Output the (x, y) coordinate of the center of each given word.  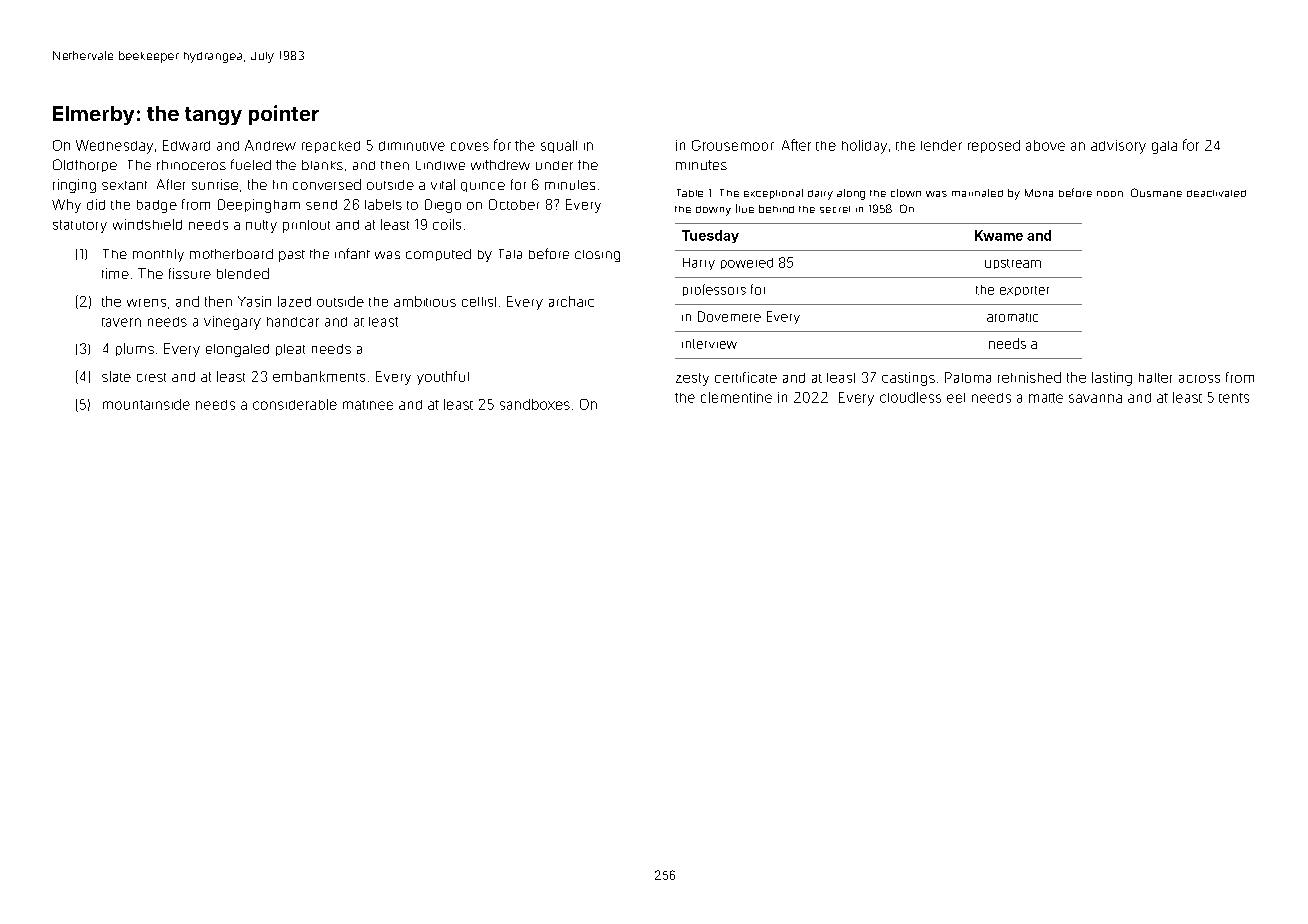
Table (690, 193)
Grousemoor (733, 145)
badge (157, 206)
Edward (186, 145)
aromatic (1012, 317)
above (1045, 145)
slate (116, 376)
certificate (746, 377)
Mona (1039, 193)
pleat (290, 350)
